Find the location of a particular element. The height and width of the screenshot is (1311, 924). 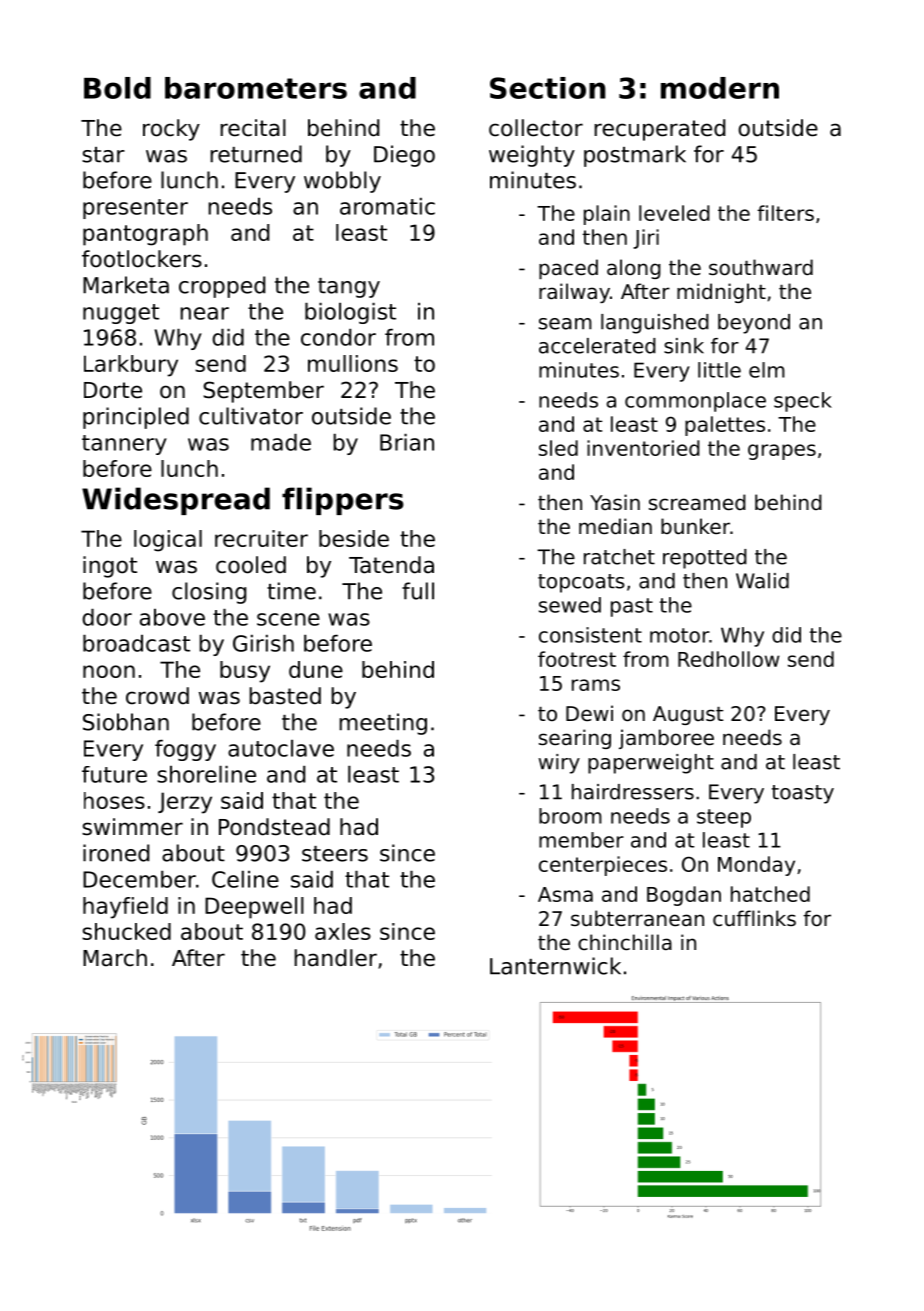

ironed is located at coordinates (116, 853).
